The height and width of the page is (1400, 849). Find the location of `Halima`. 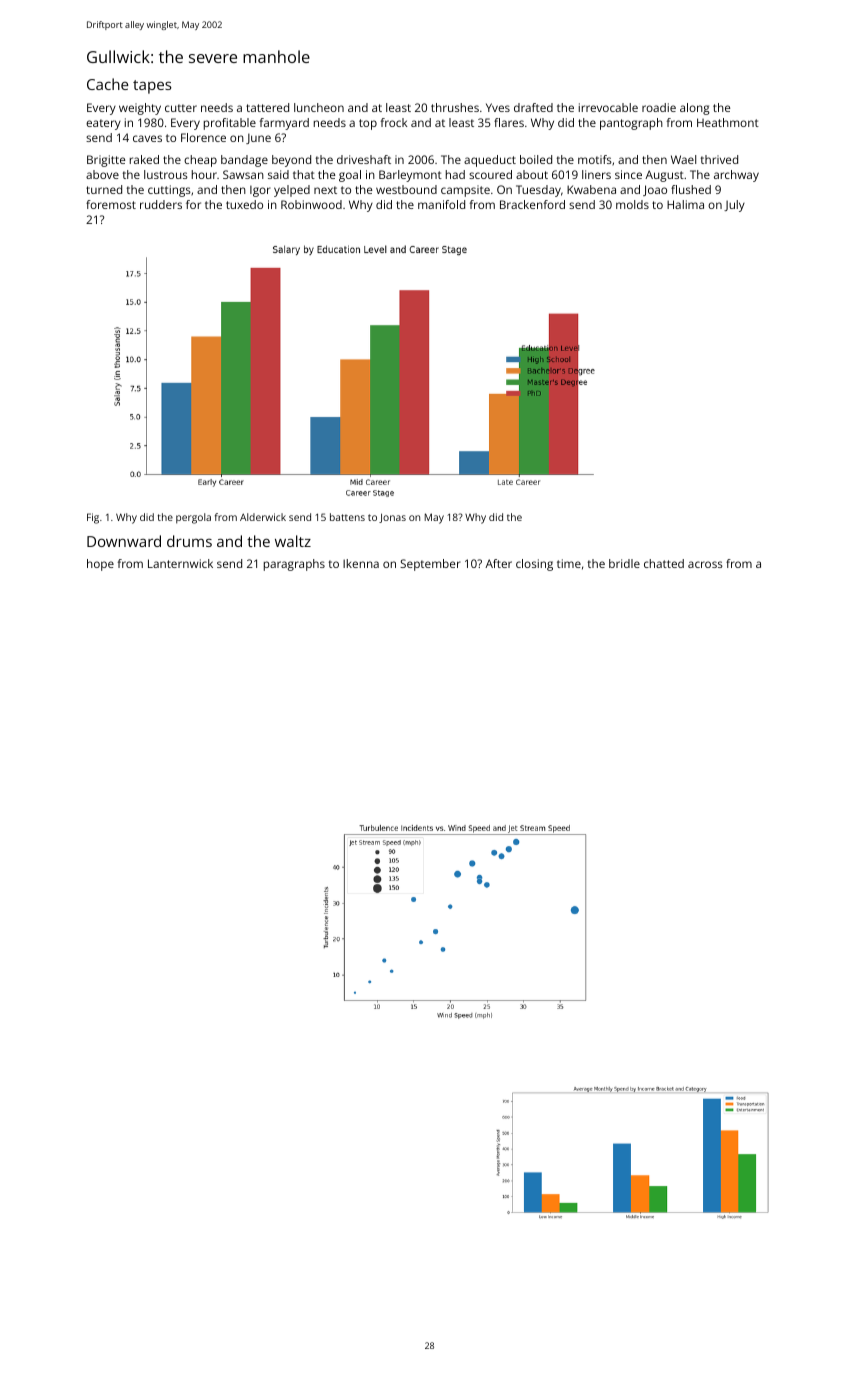

Halima is located at coordinates (685, 204).
